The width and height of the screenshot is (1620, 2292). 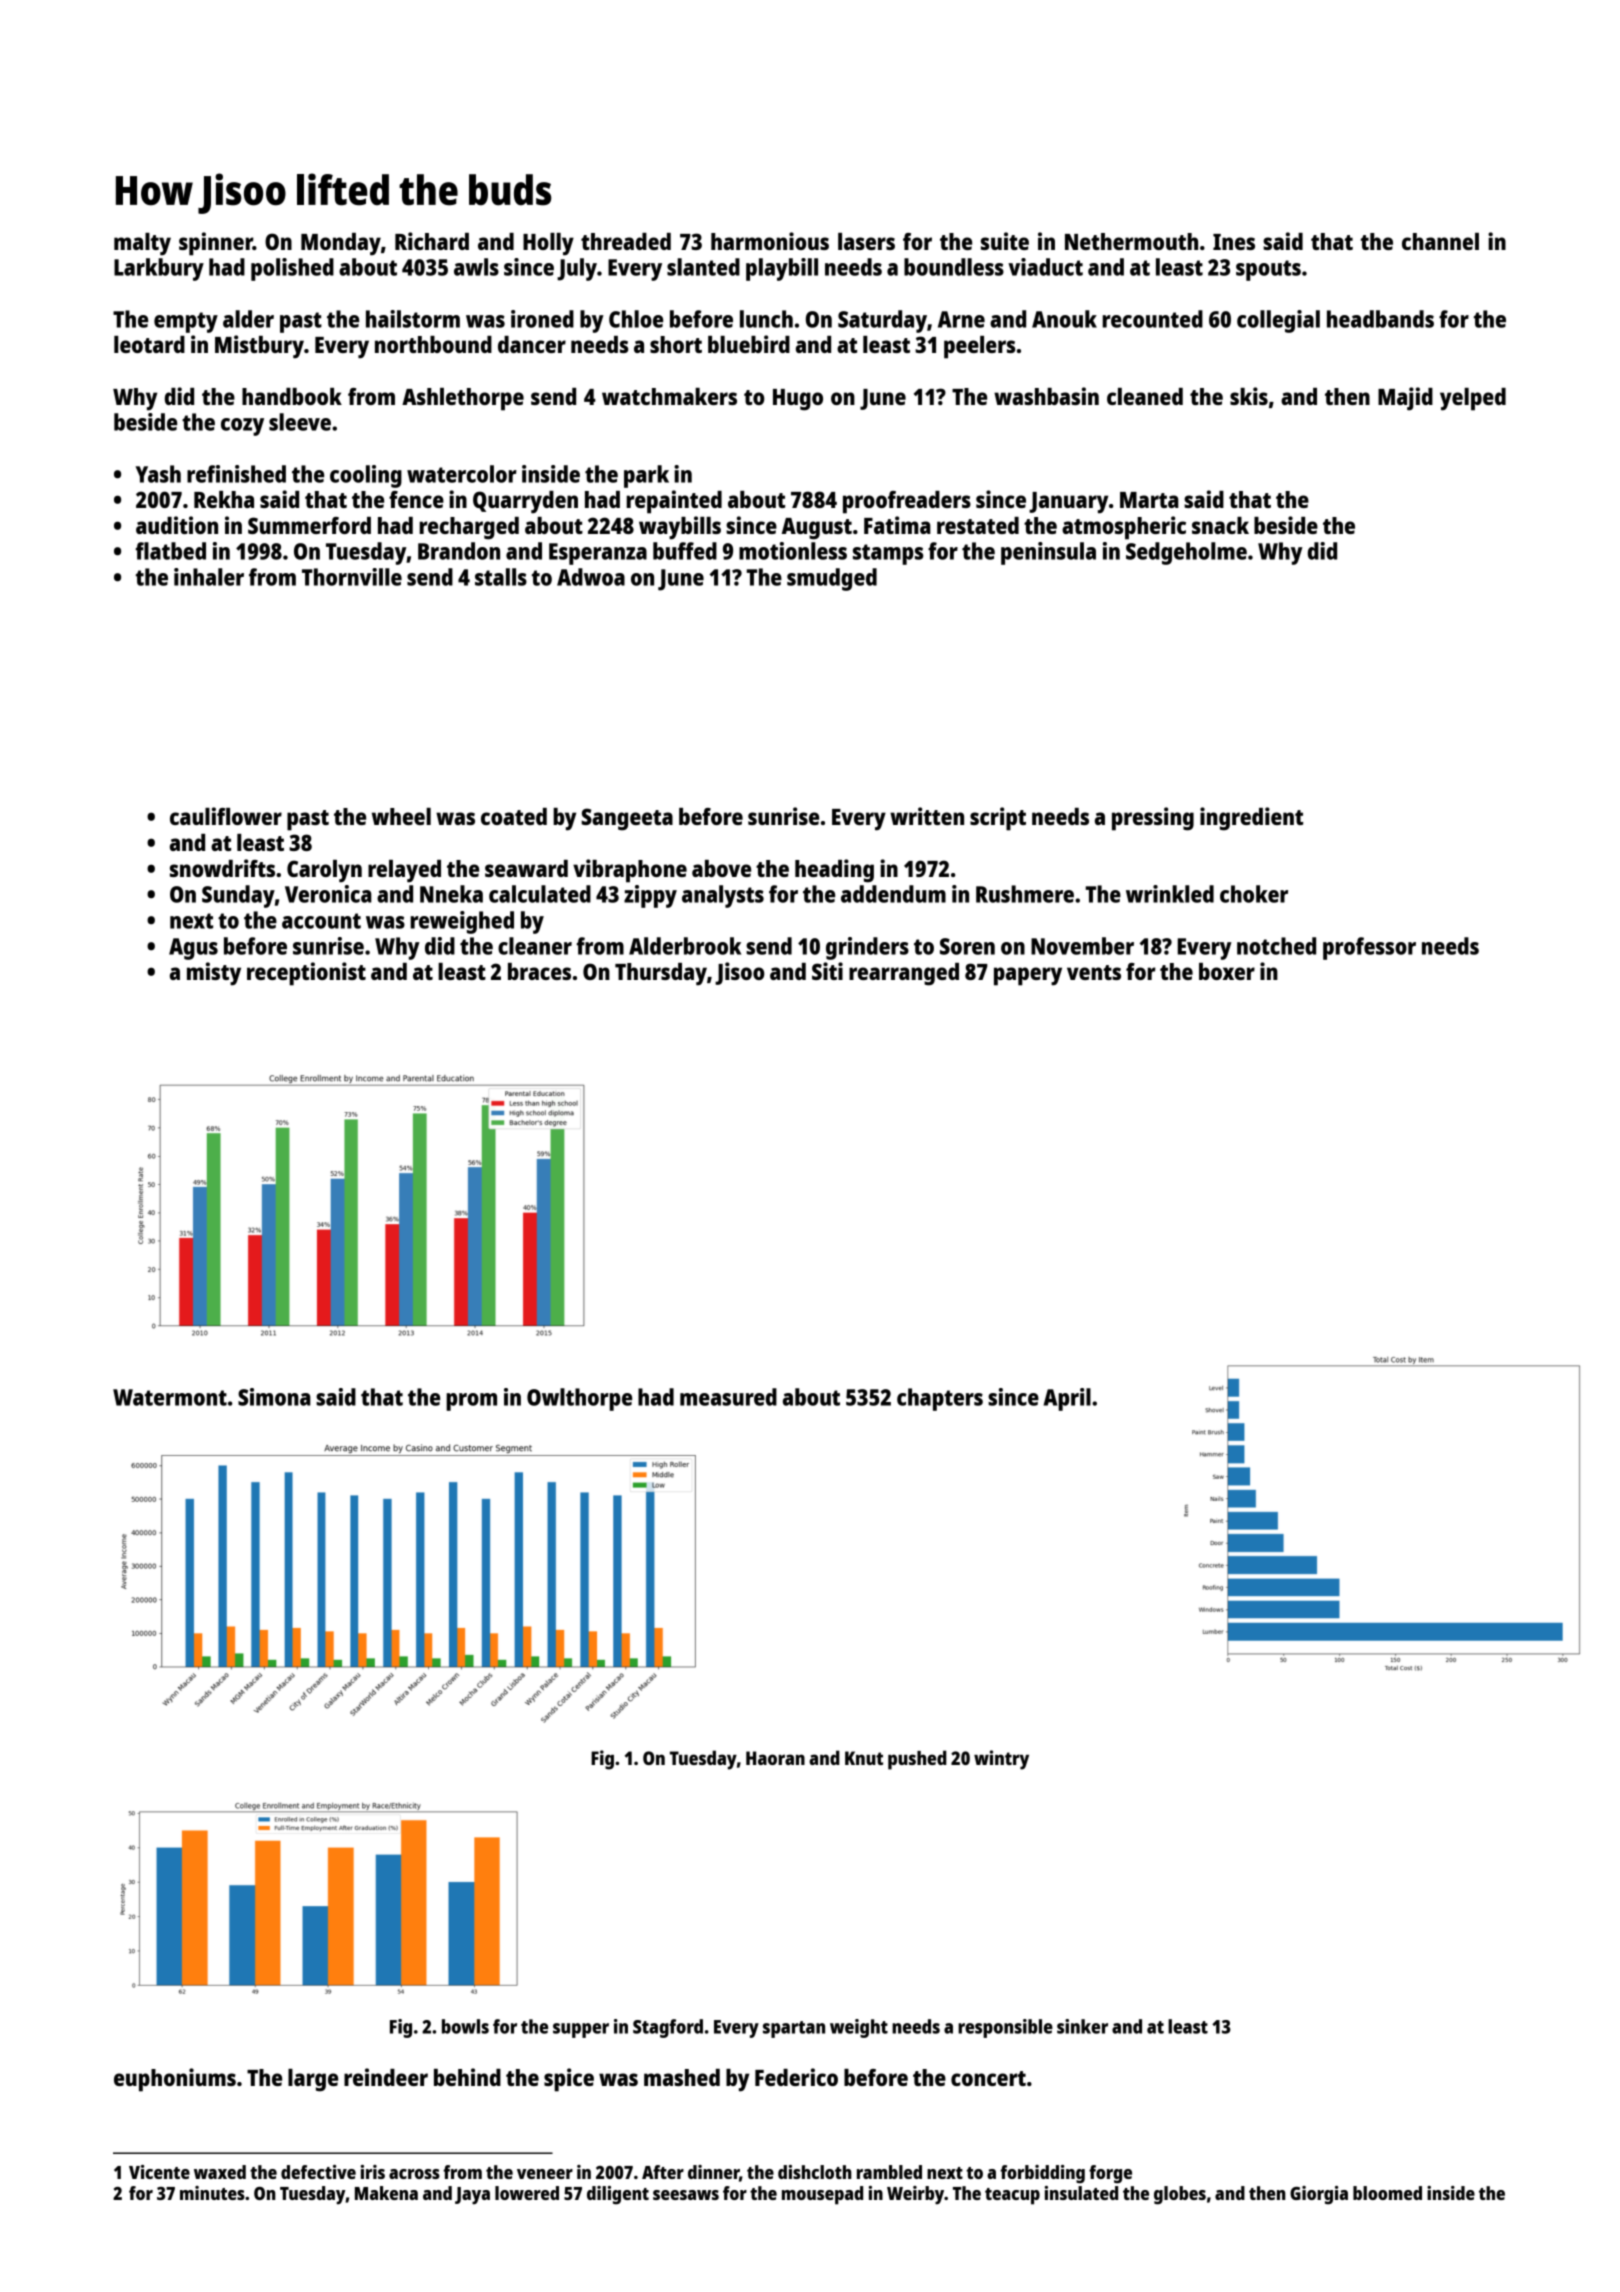 I want to click on minutes, so click(x=212, y=2193).
